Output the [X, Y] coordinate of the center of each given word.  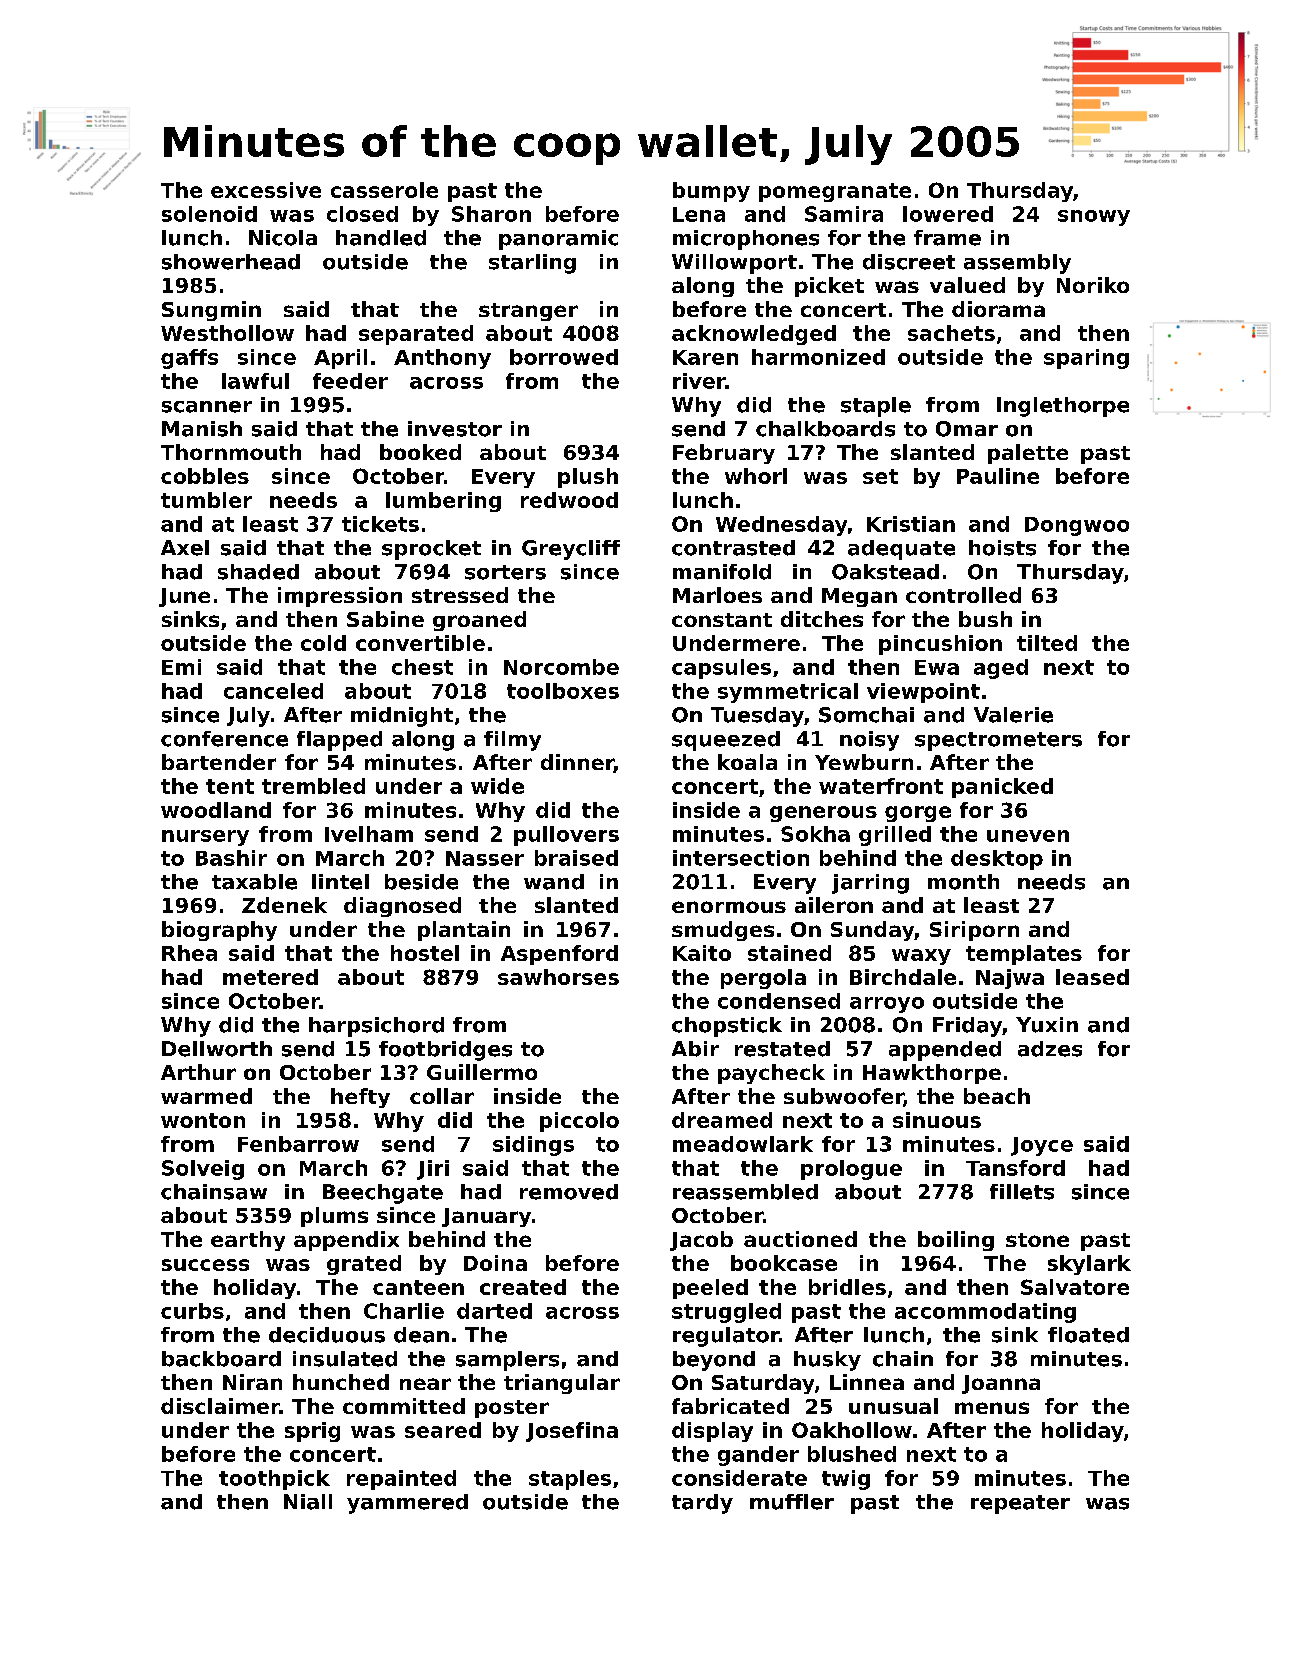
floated [1088, 1335]
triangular [562, 1384]
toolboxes [563, 691]
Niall [308, 1502]
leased [1092, 977]
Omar [967, 429]
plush [588, 478]
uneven [1028, 836]
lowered [948, 214]
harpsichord [376, 1027]
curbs [192, 1311]
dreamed [722, 1120]
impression [340, 597]
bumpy [711, 192]
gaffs [189, 359]
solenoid [209, 214]
